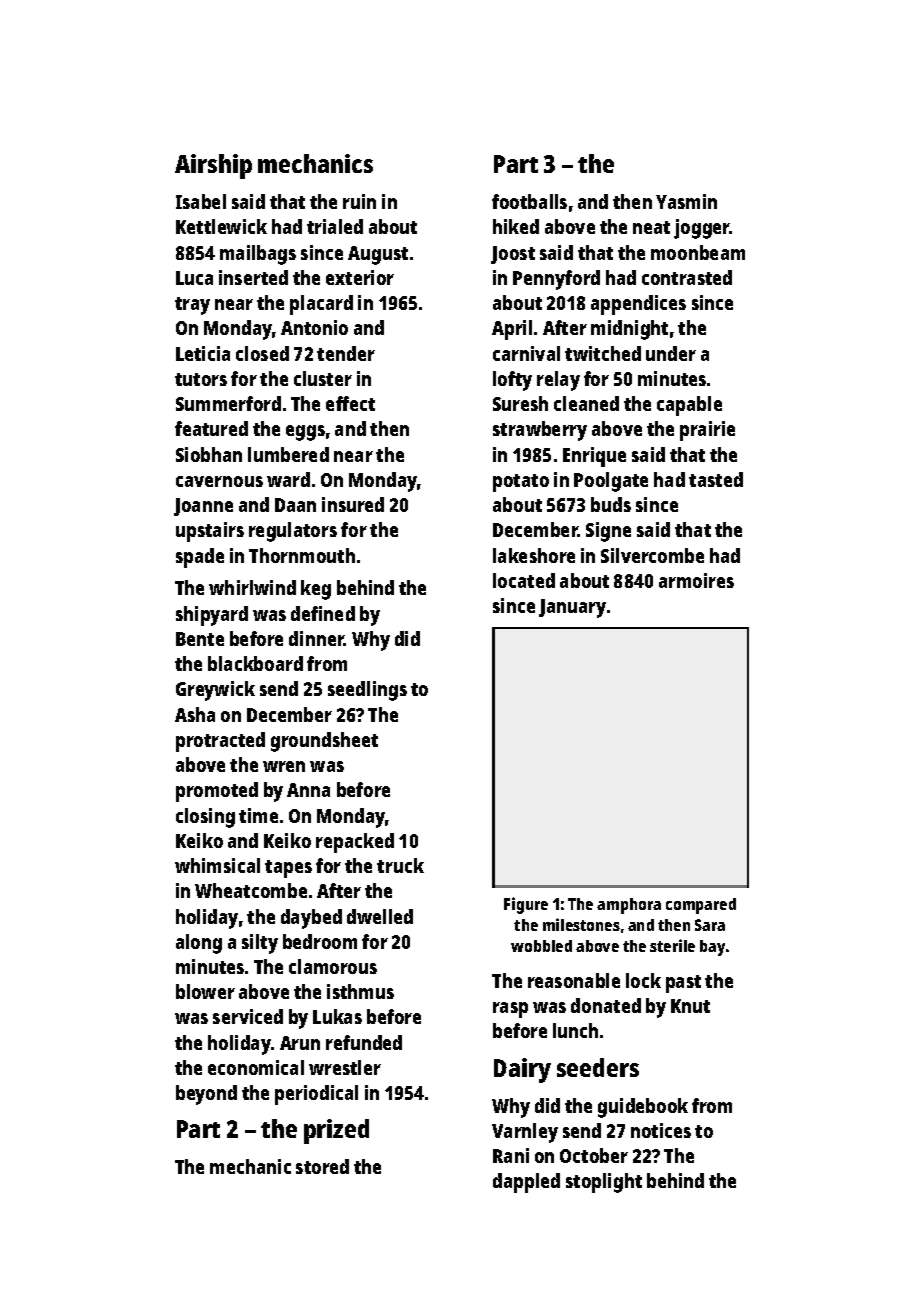 This screenshot has height=1311, width=924. Describe the element at coordinates (524, 580) in the screenshot. I see `located` at that location.
